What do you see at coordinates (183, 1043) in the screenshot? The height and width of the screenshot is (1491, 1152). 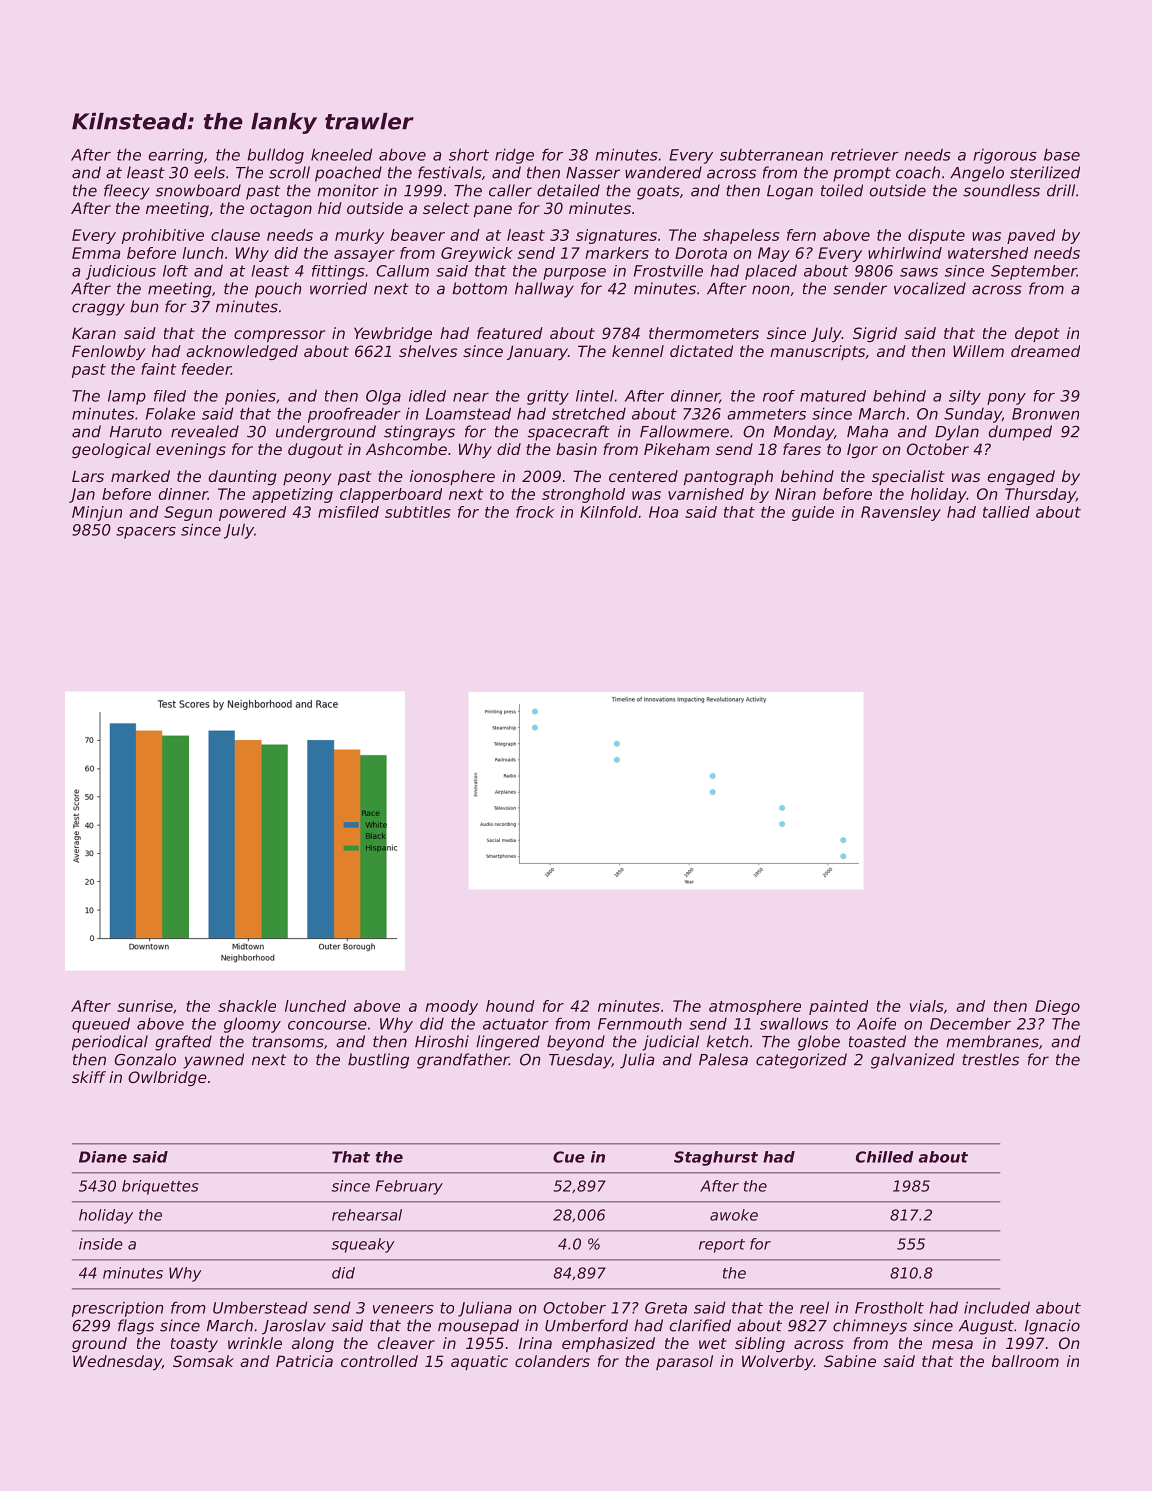 I see `grafted` at bounding box center [183, 1043].
